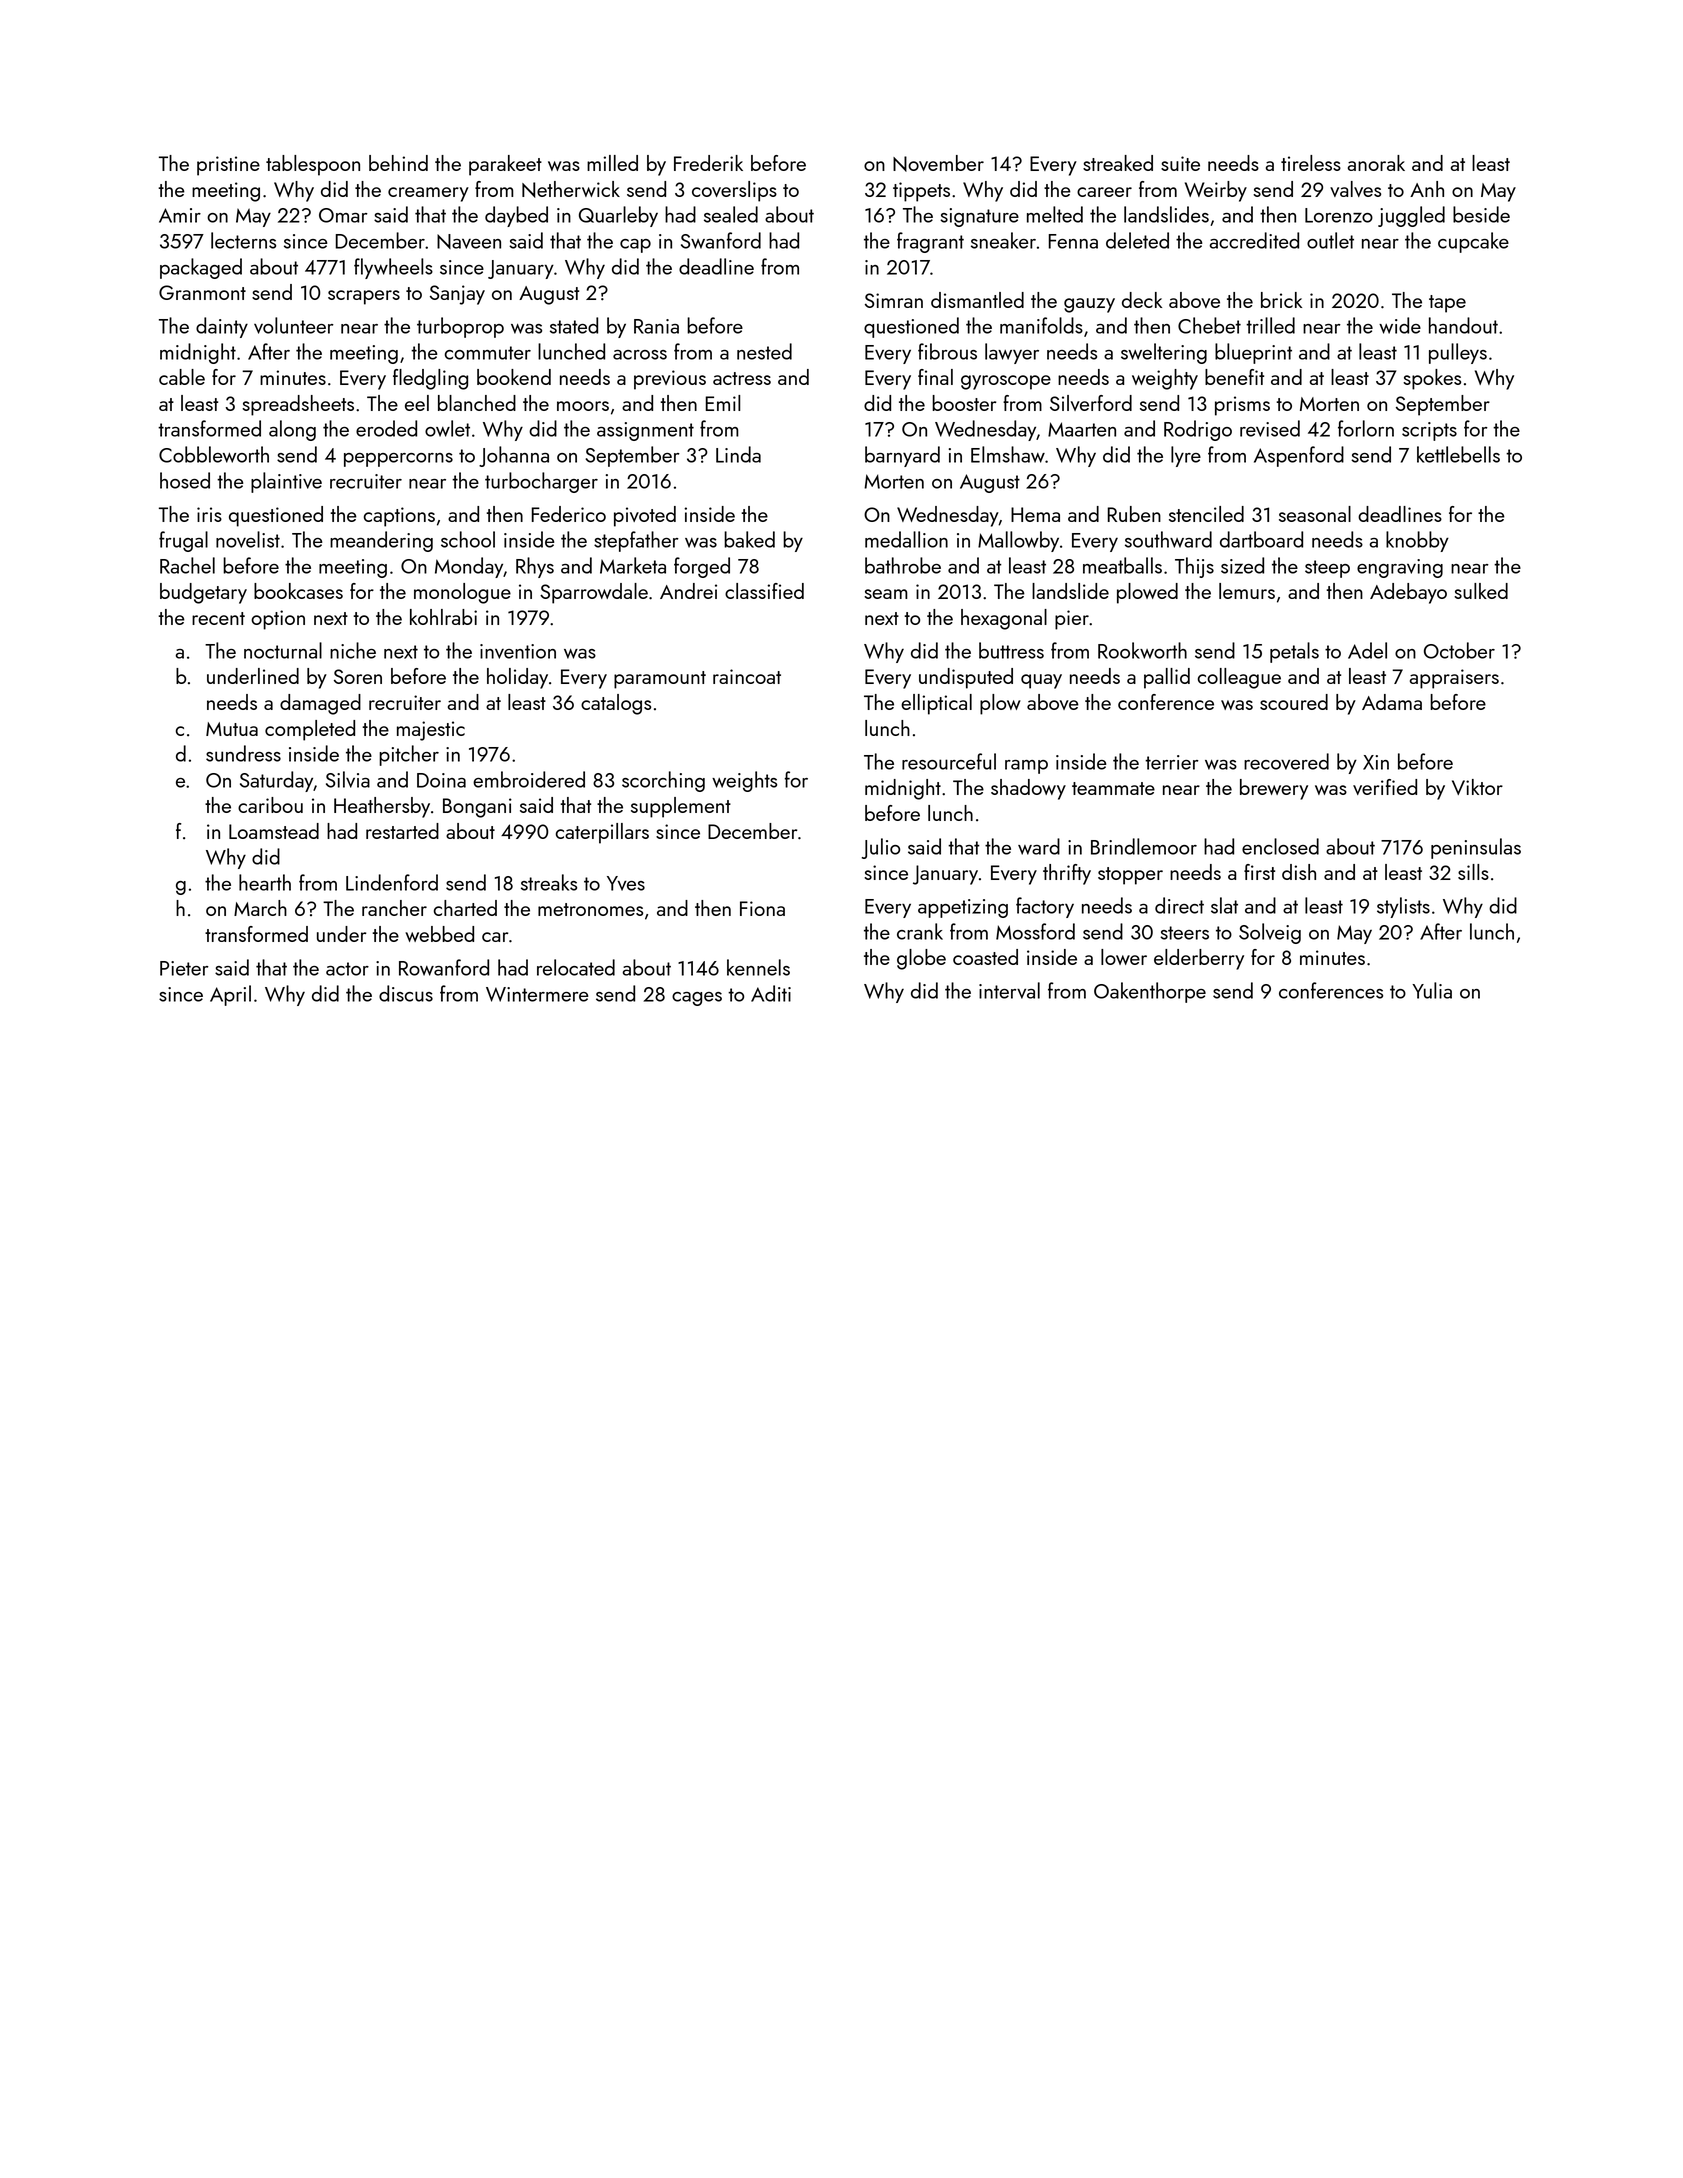 The width and height of the document is (1683, 2178). What do you see at coordinates (537, 994) in the document?
I see `Wintermere` at bounding box center [537, 994].
